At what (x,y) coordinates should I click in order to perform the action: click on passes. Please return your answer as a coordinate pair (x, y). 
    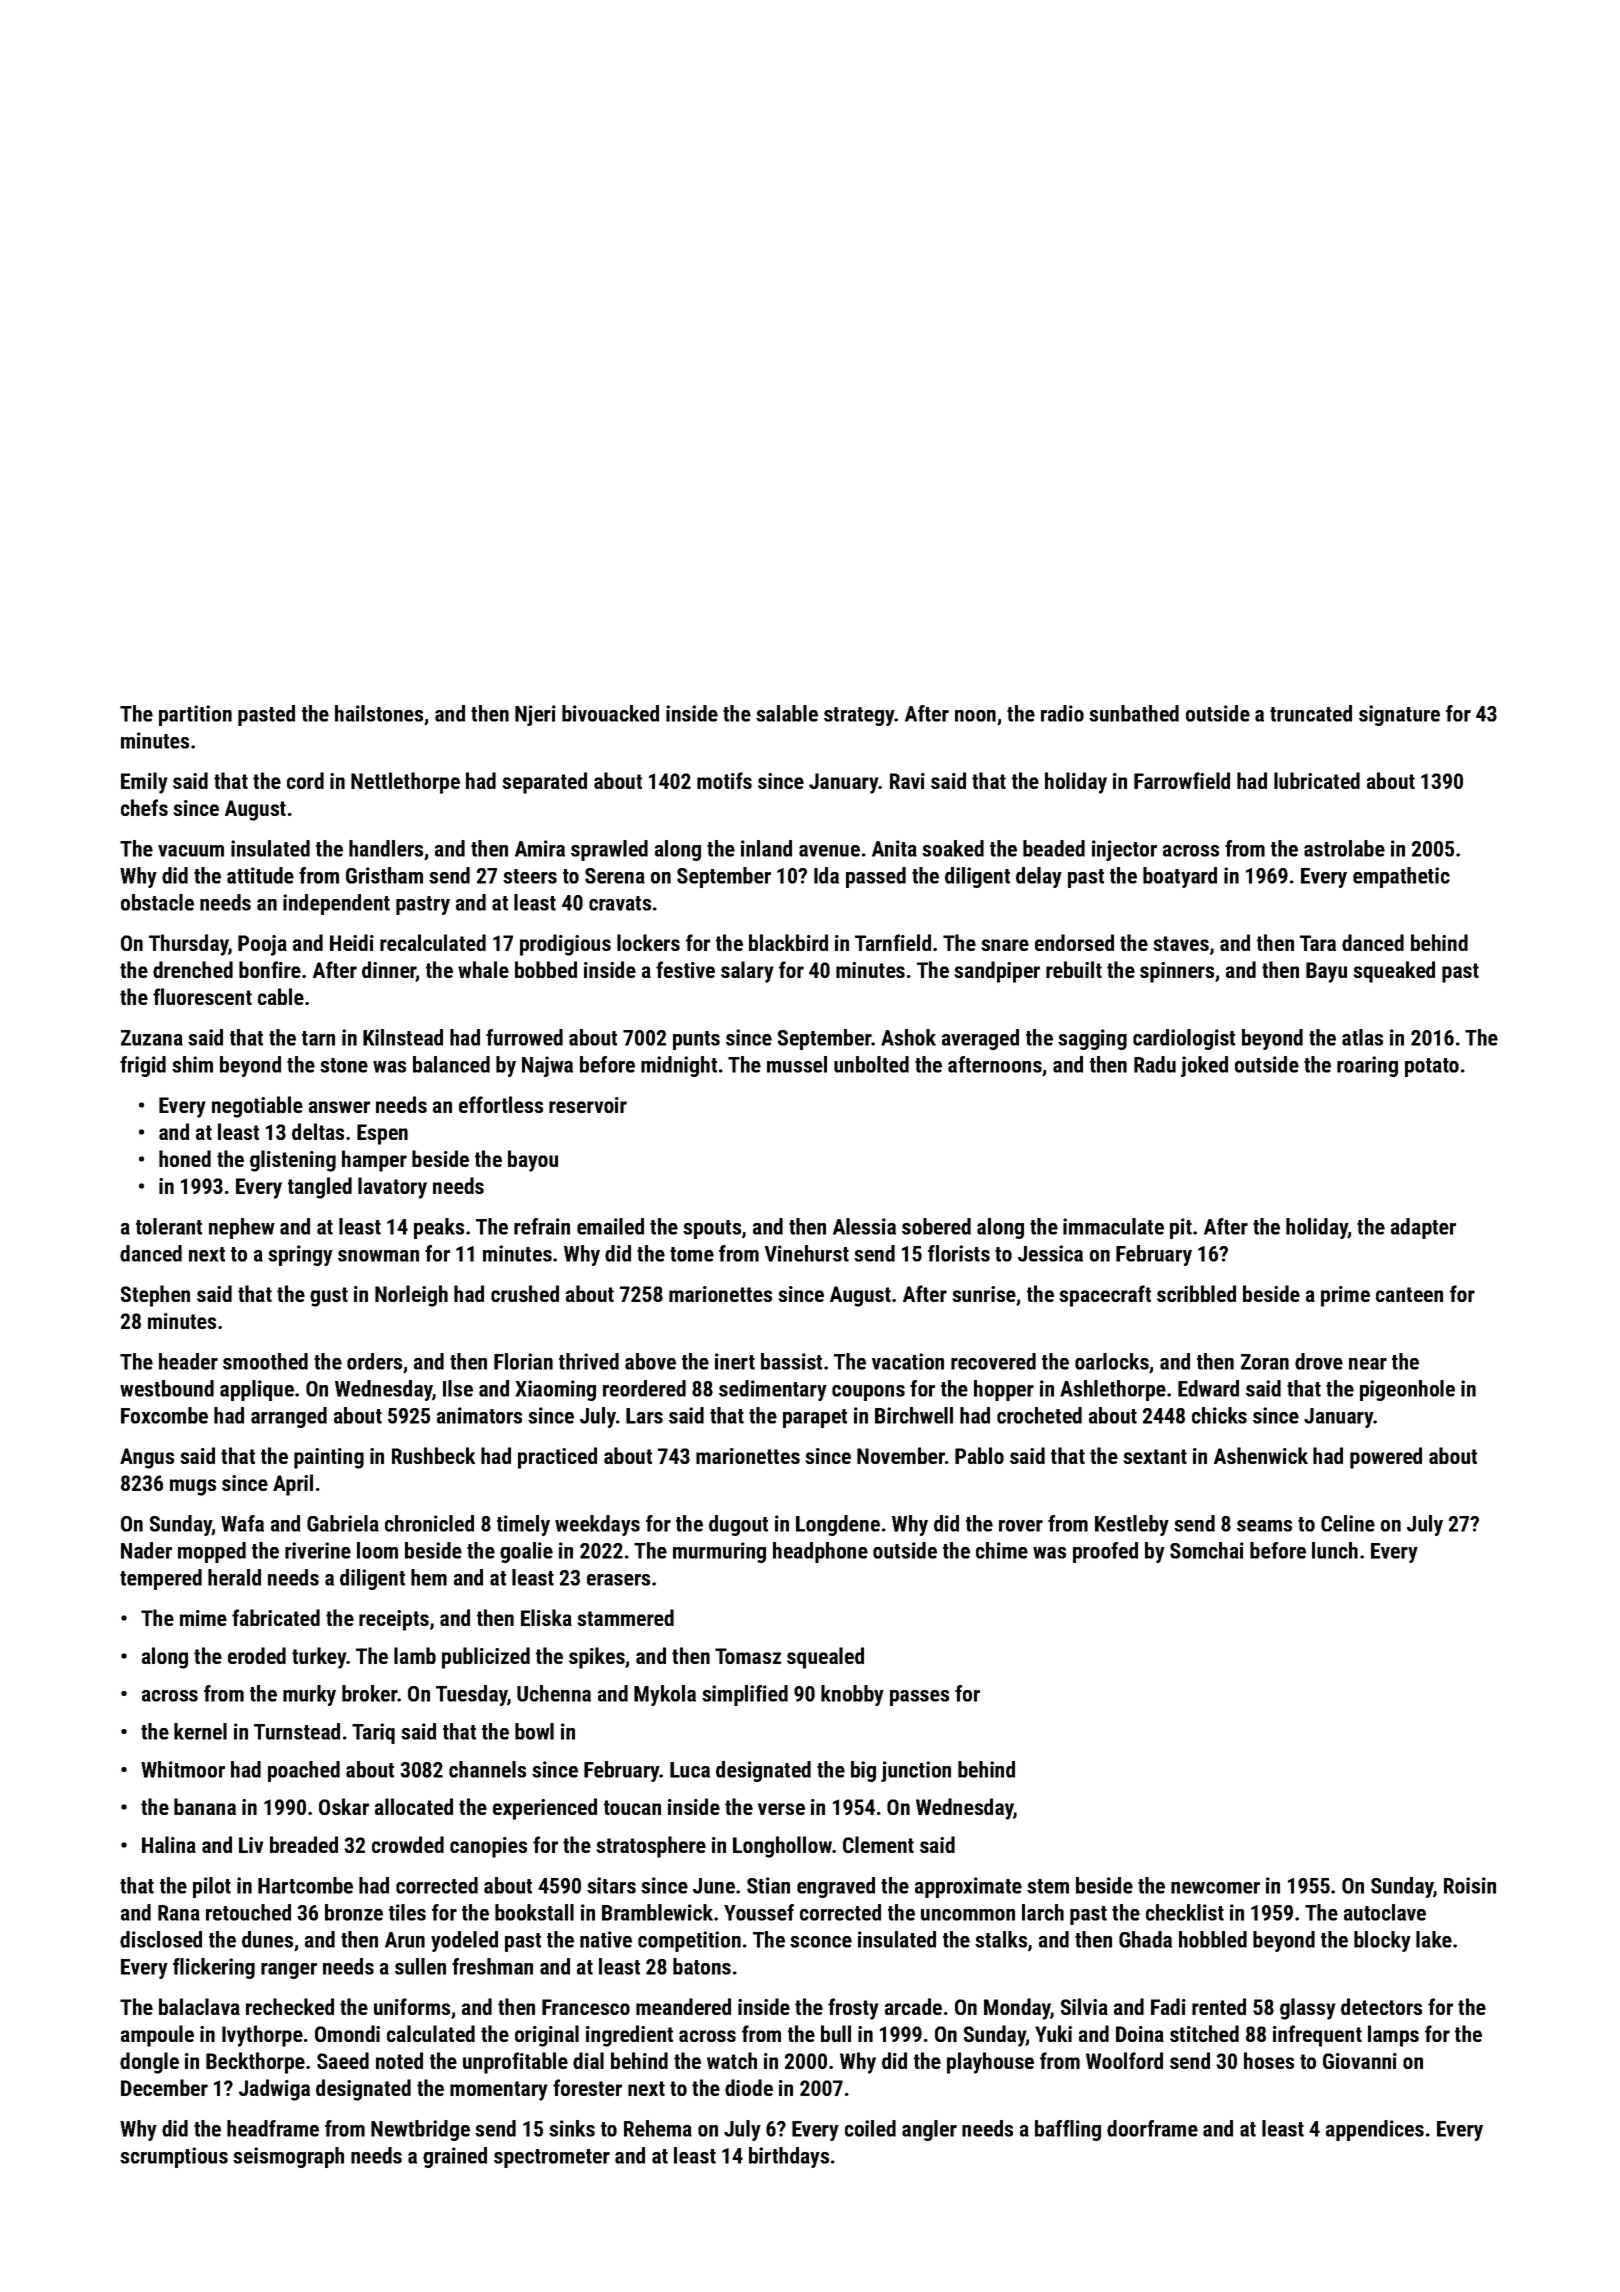
    Looking at the image, I should click on (919, 1698).
